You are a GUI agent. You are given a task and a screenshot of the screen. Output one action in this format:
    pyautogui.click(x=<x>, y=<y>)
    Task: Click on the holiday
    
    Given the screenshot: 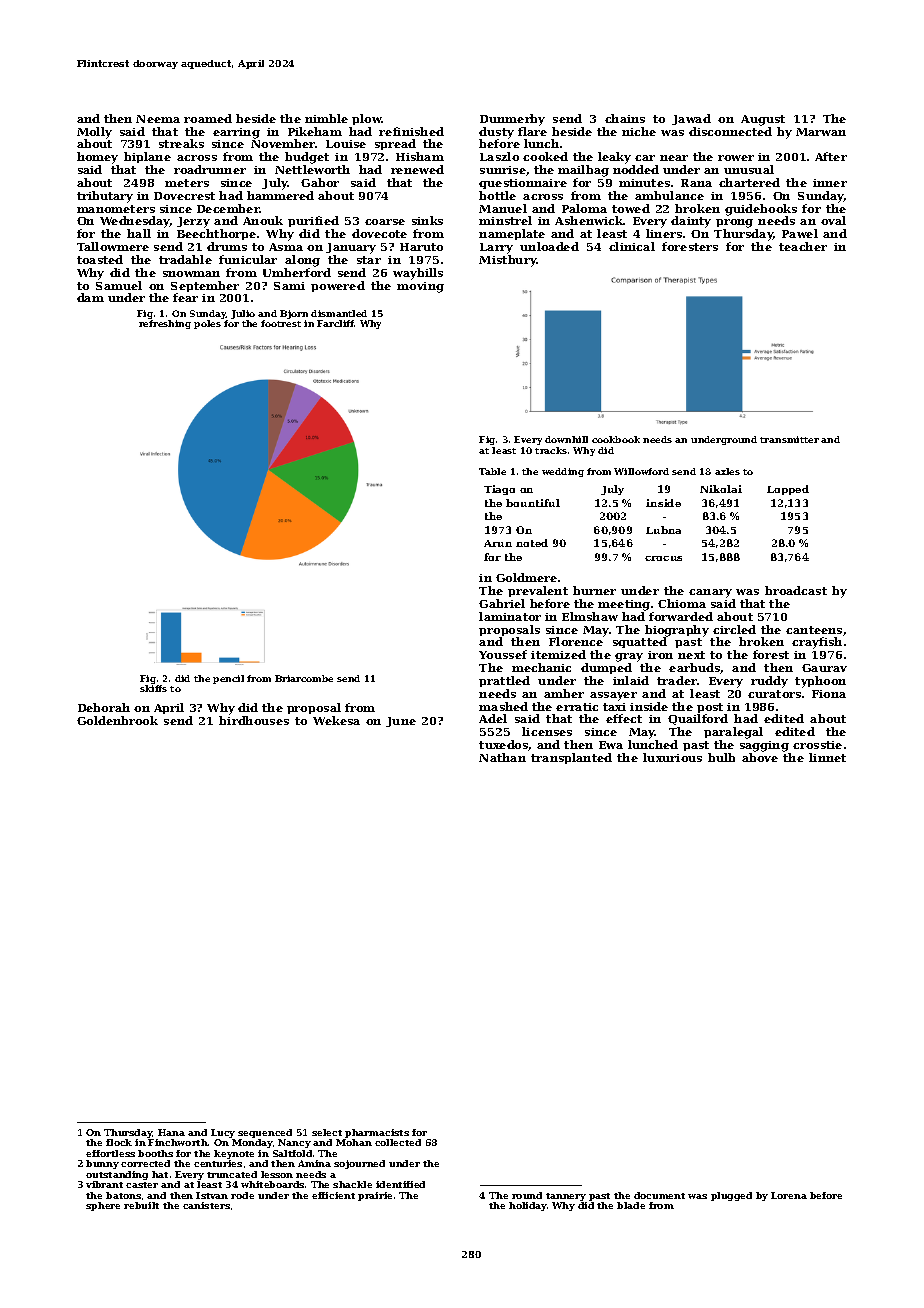 What is the action you would take?
    pyautogui.click(x=528, y=1206)
